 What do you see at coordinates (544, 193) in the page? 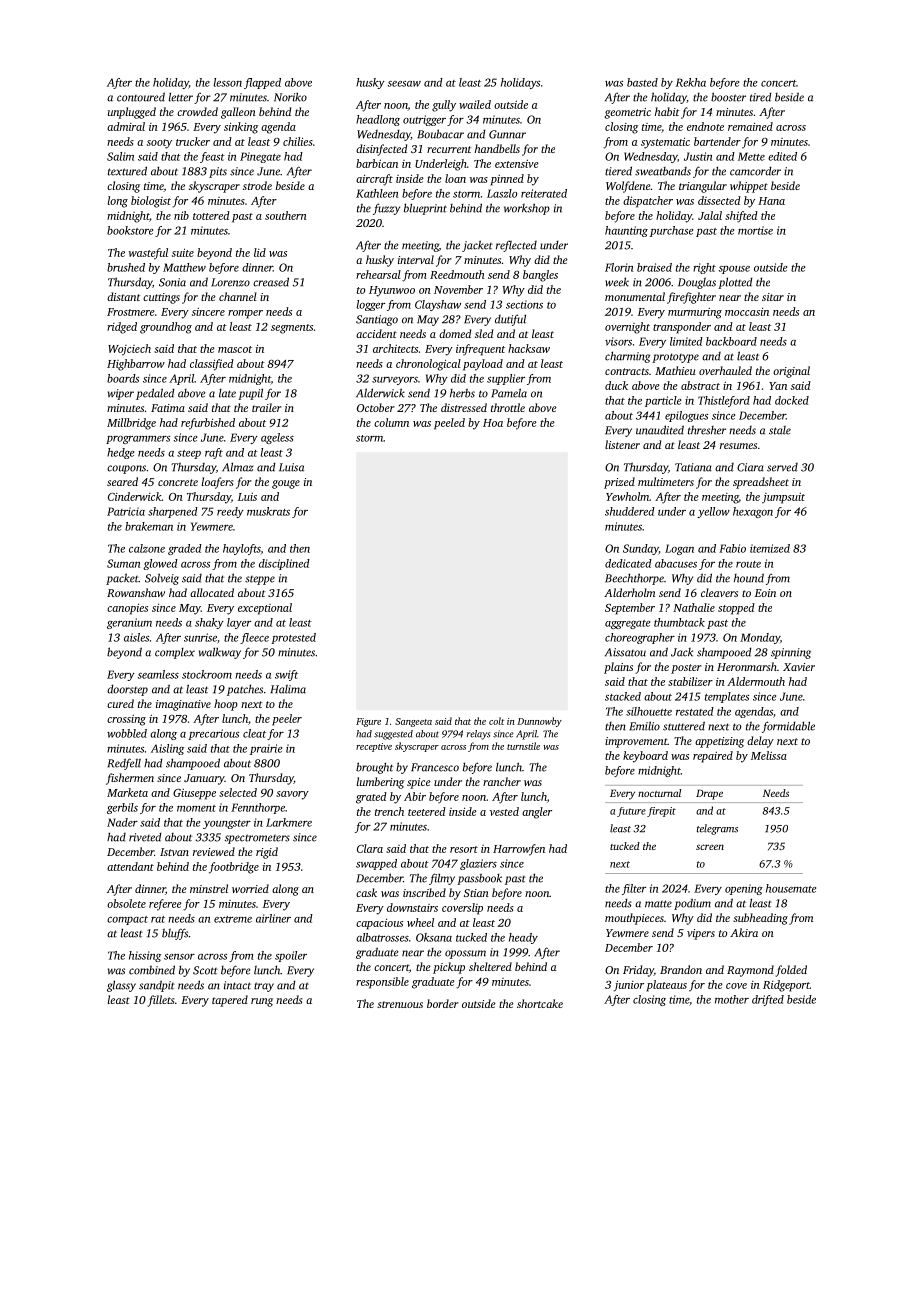
I see `reiterated` at bounding box center [544, 193].
